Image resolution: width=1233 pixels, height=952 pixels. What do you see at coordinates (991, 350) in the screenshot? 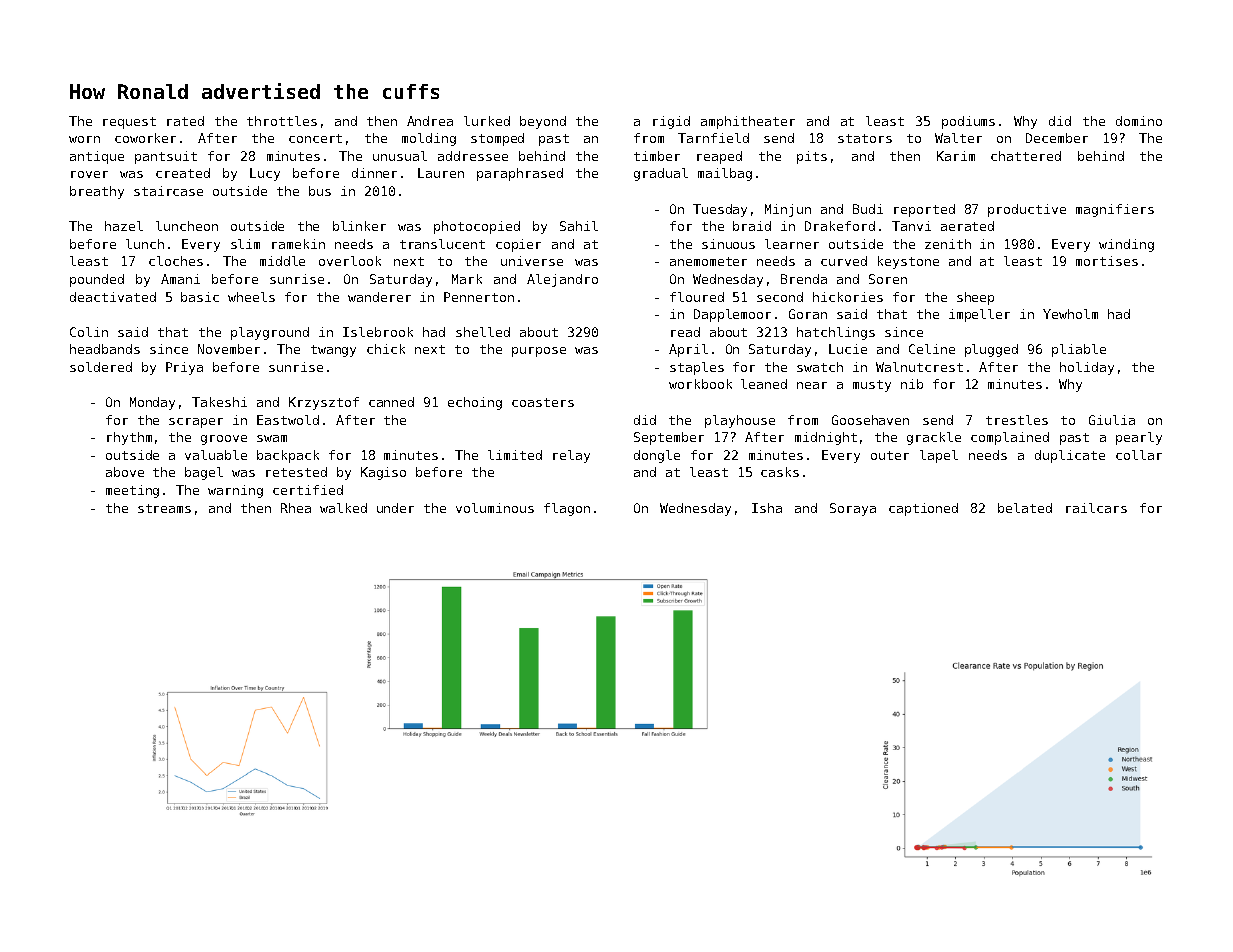
I see `plugged` at bounding box center [991, 350].
